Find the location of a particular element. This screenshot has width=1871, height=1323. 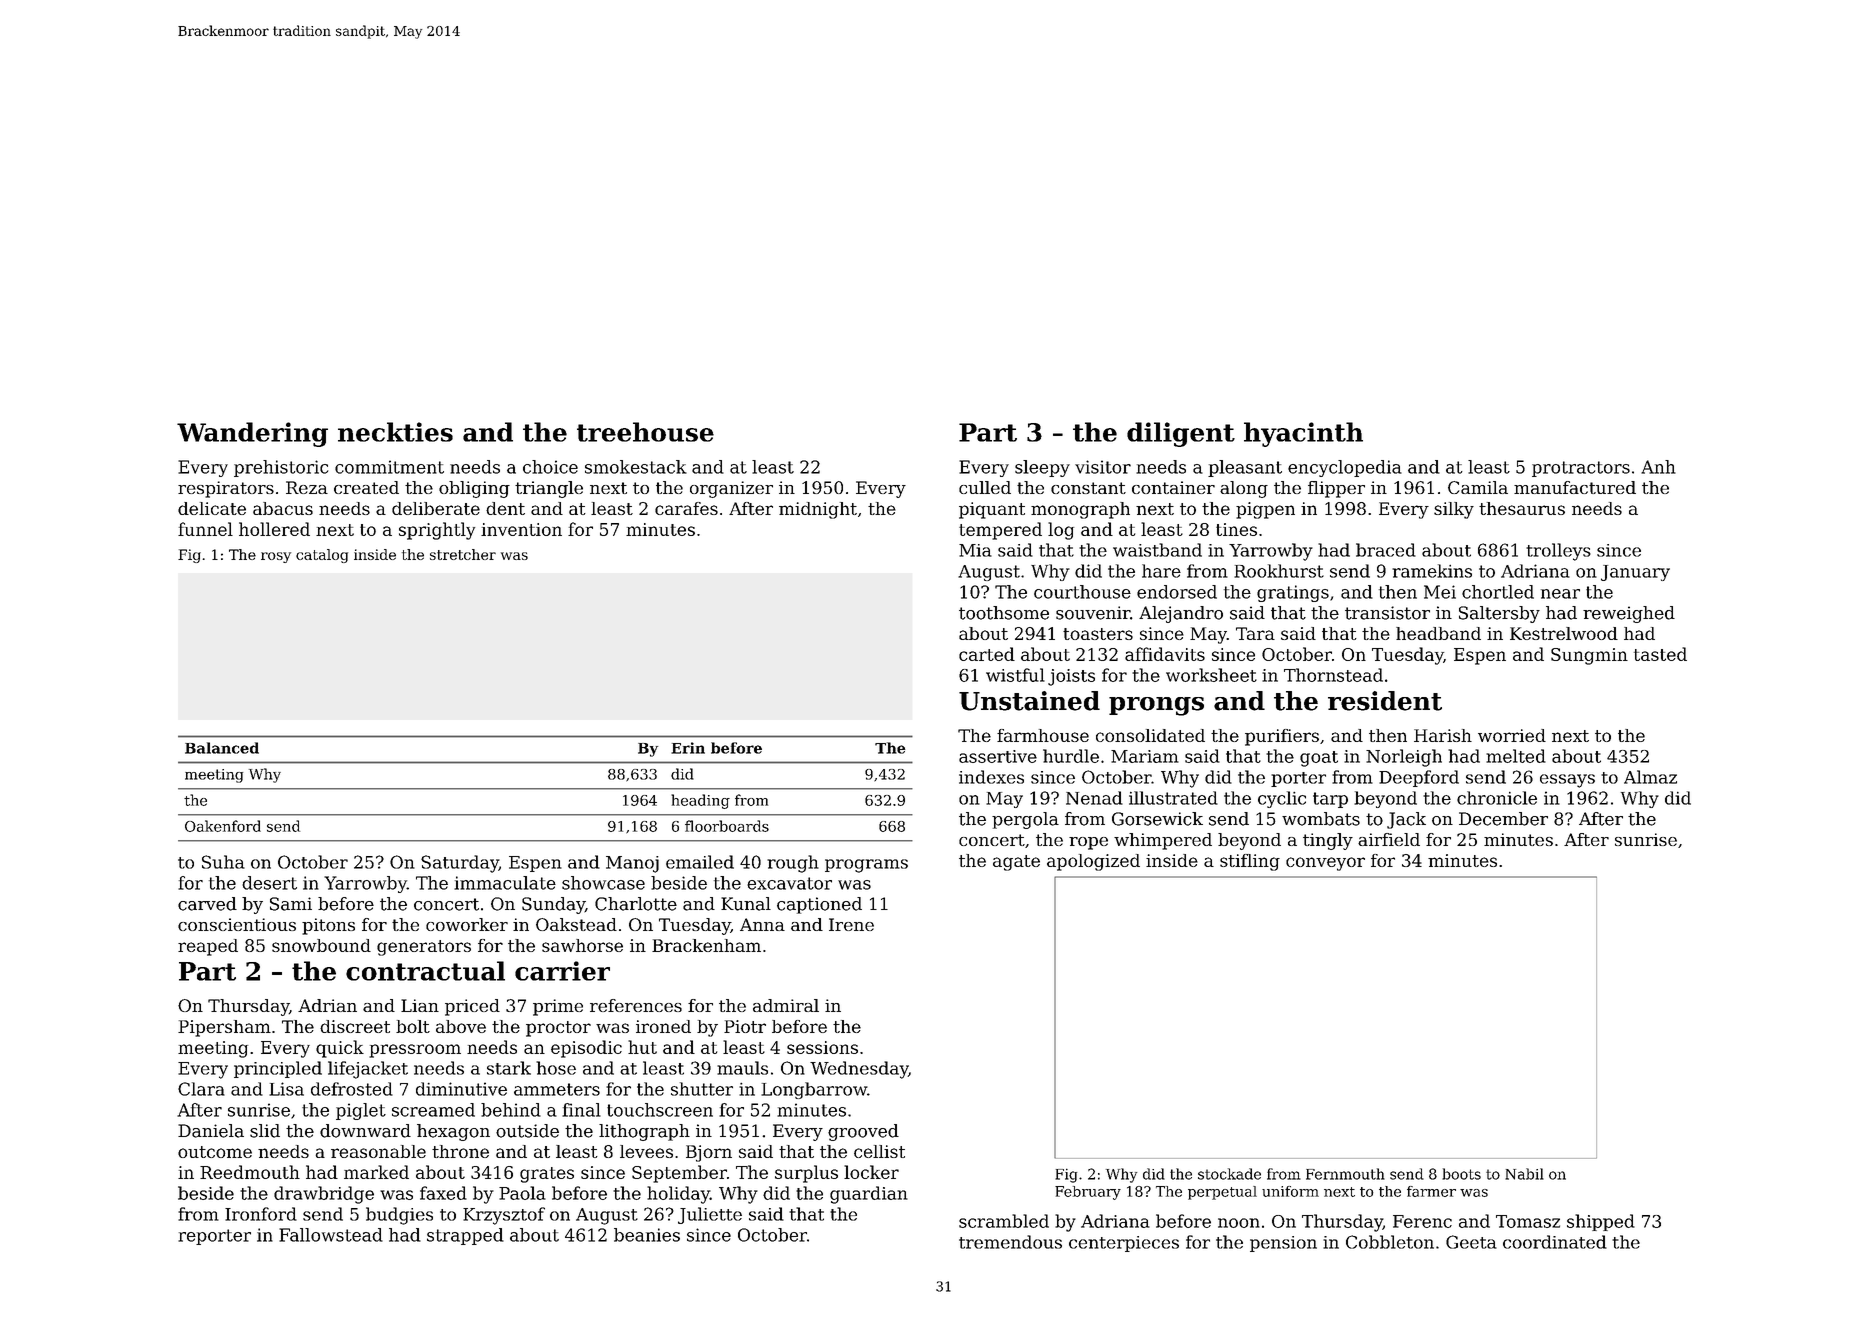

Wednesday is located at coordinates (859, 1070).
